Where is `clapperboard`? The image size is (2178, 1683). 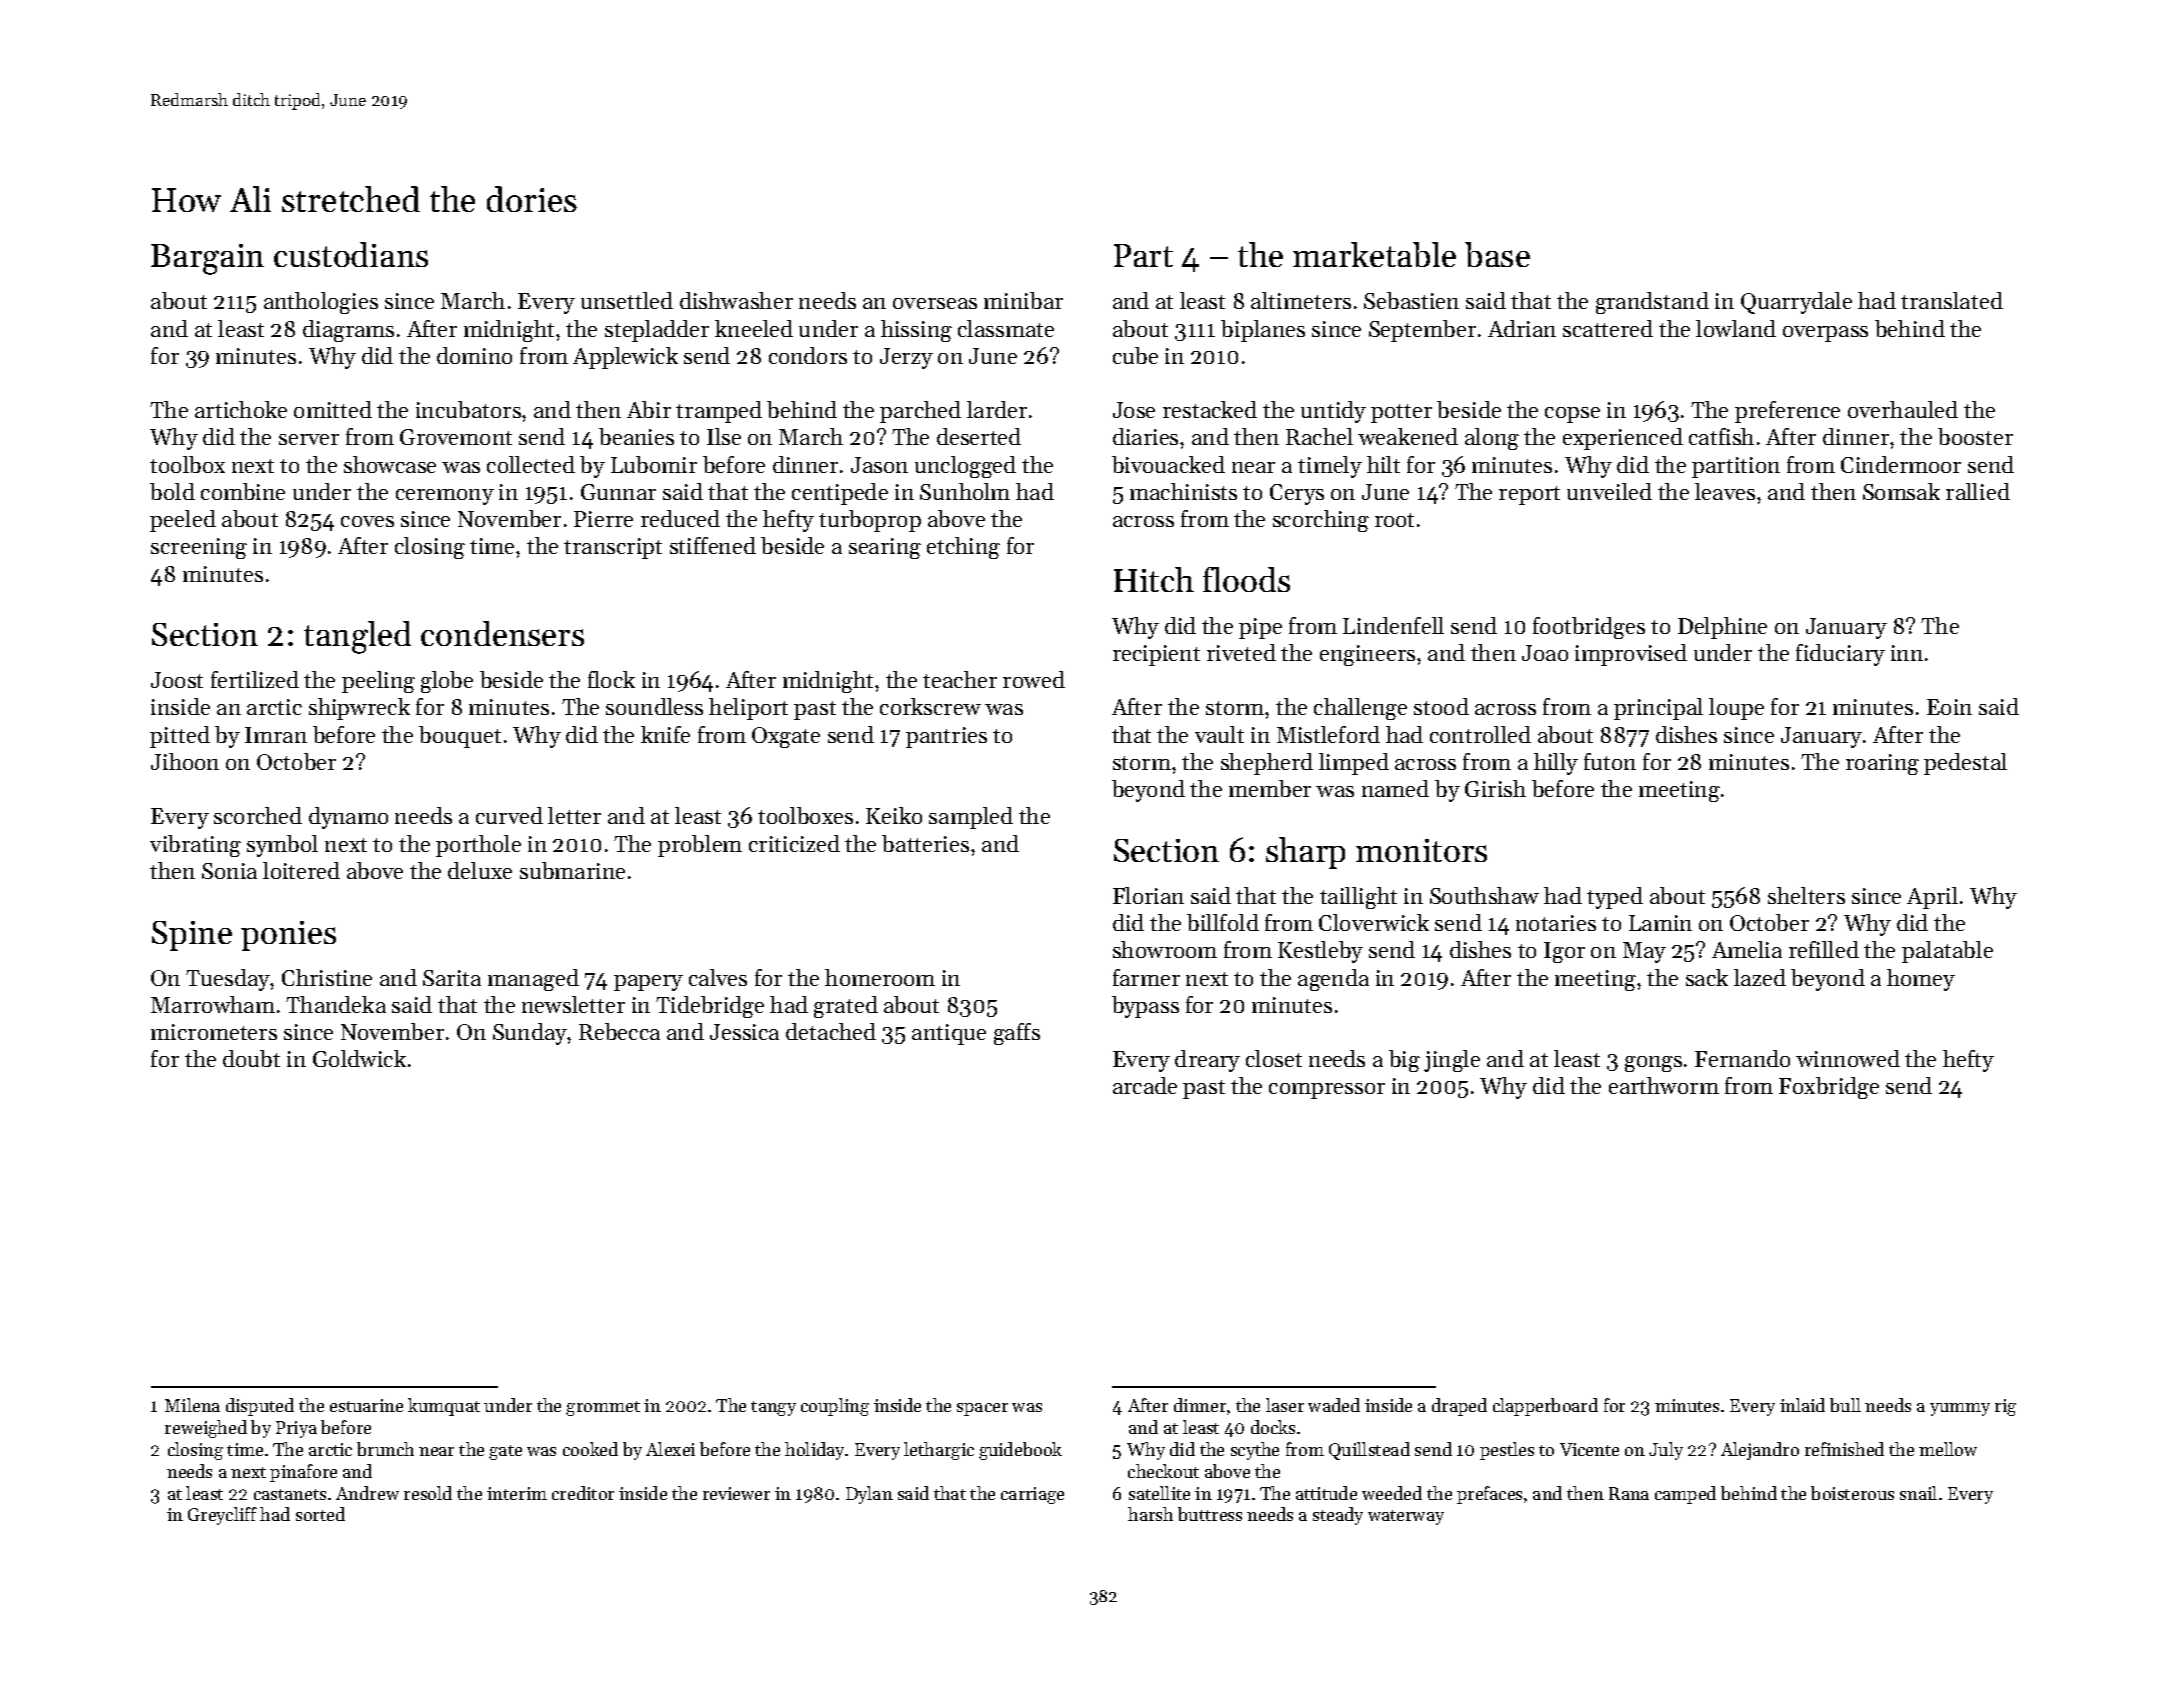
clapperboard is located at coordinates (1545, 1407).
